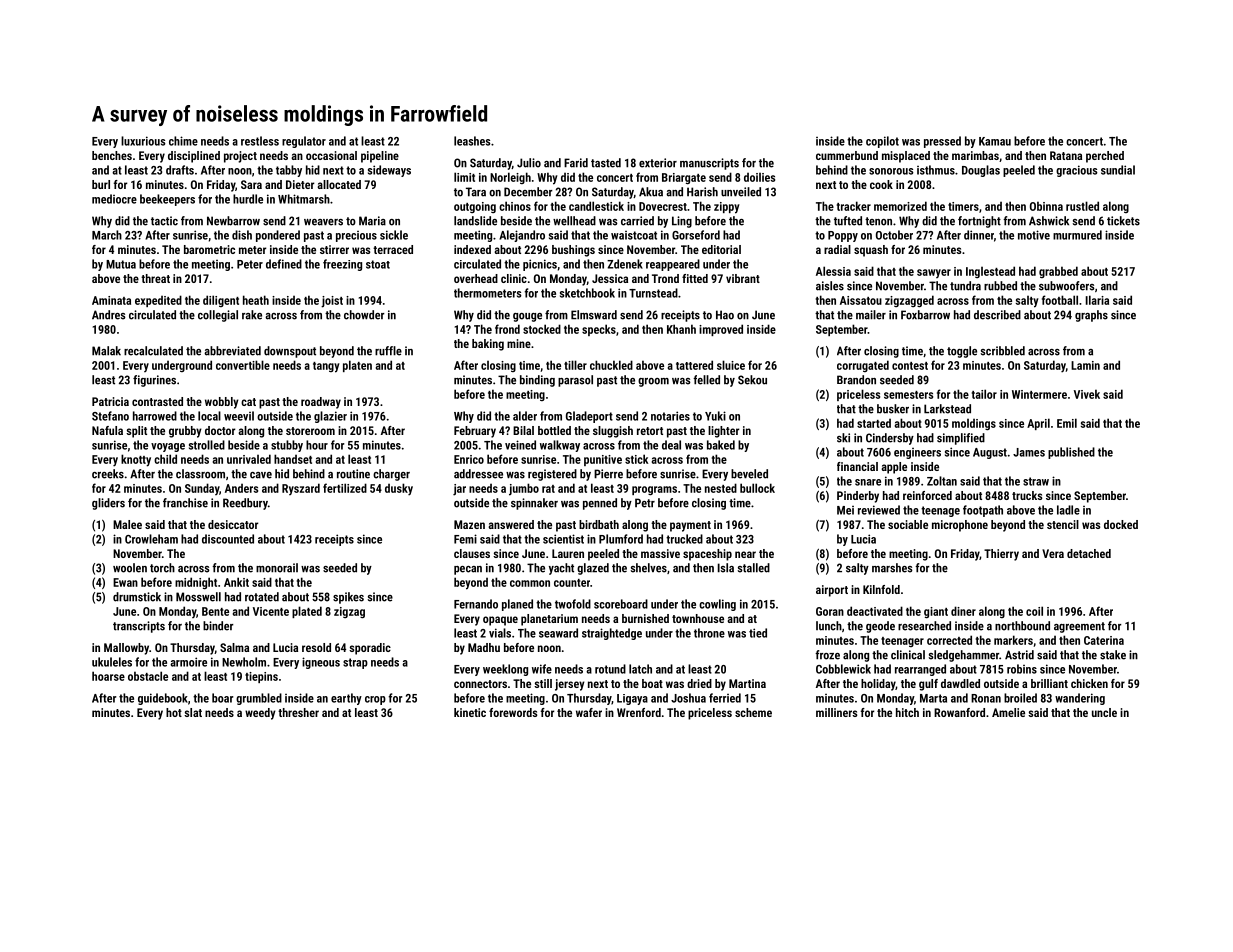 The width and height of the page is (1233, 952). Describe the element at coordinates (162, 568) in the page. I see `torch` at that location.
